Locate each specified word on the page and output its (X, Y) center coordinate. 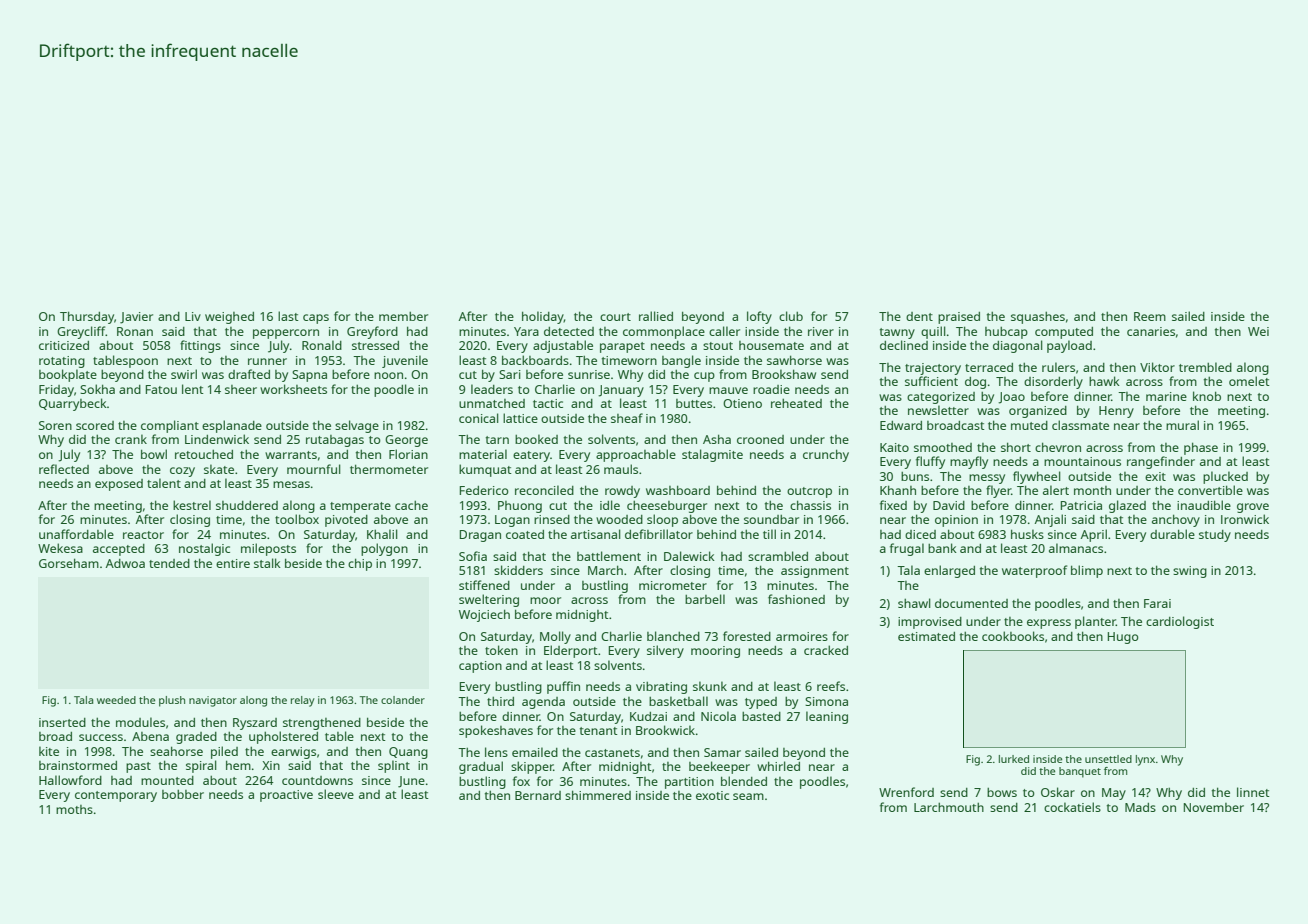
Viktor (1157, 367)
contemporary (116, 796)
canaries (1151, 331)
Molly (555, 637)
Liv (193, 316)
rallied (656, 316)
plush (172, 701)
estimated (926, 636)
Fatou (161, 389)
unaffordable (76, 534)
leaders (492, 389)
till (769, 534)
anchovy (1176, 520)
